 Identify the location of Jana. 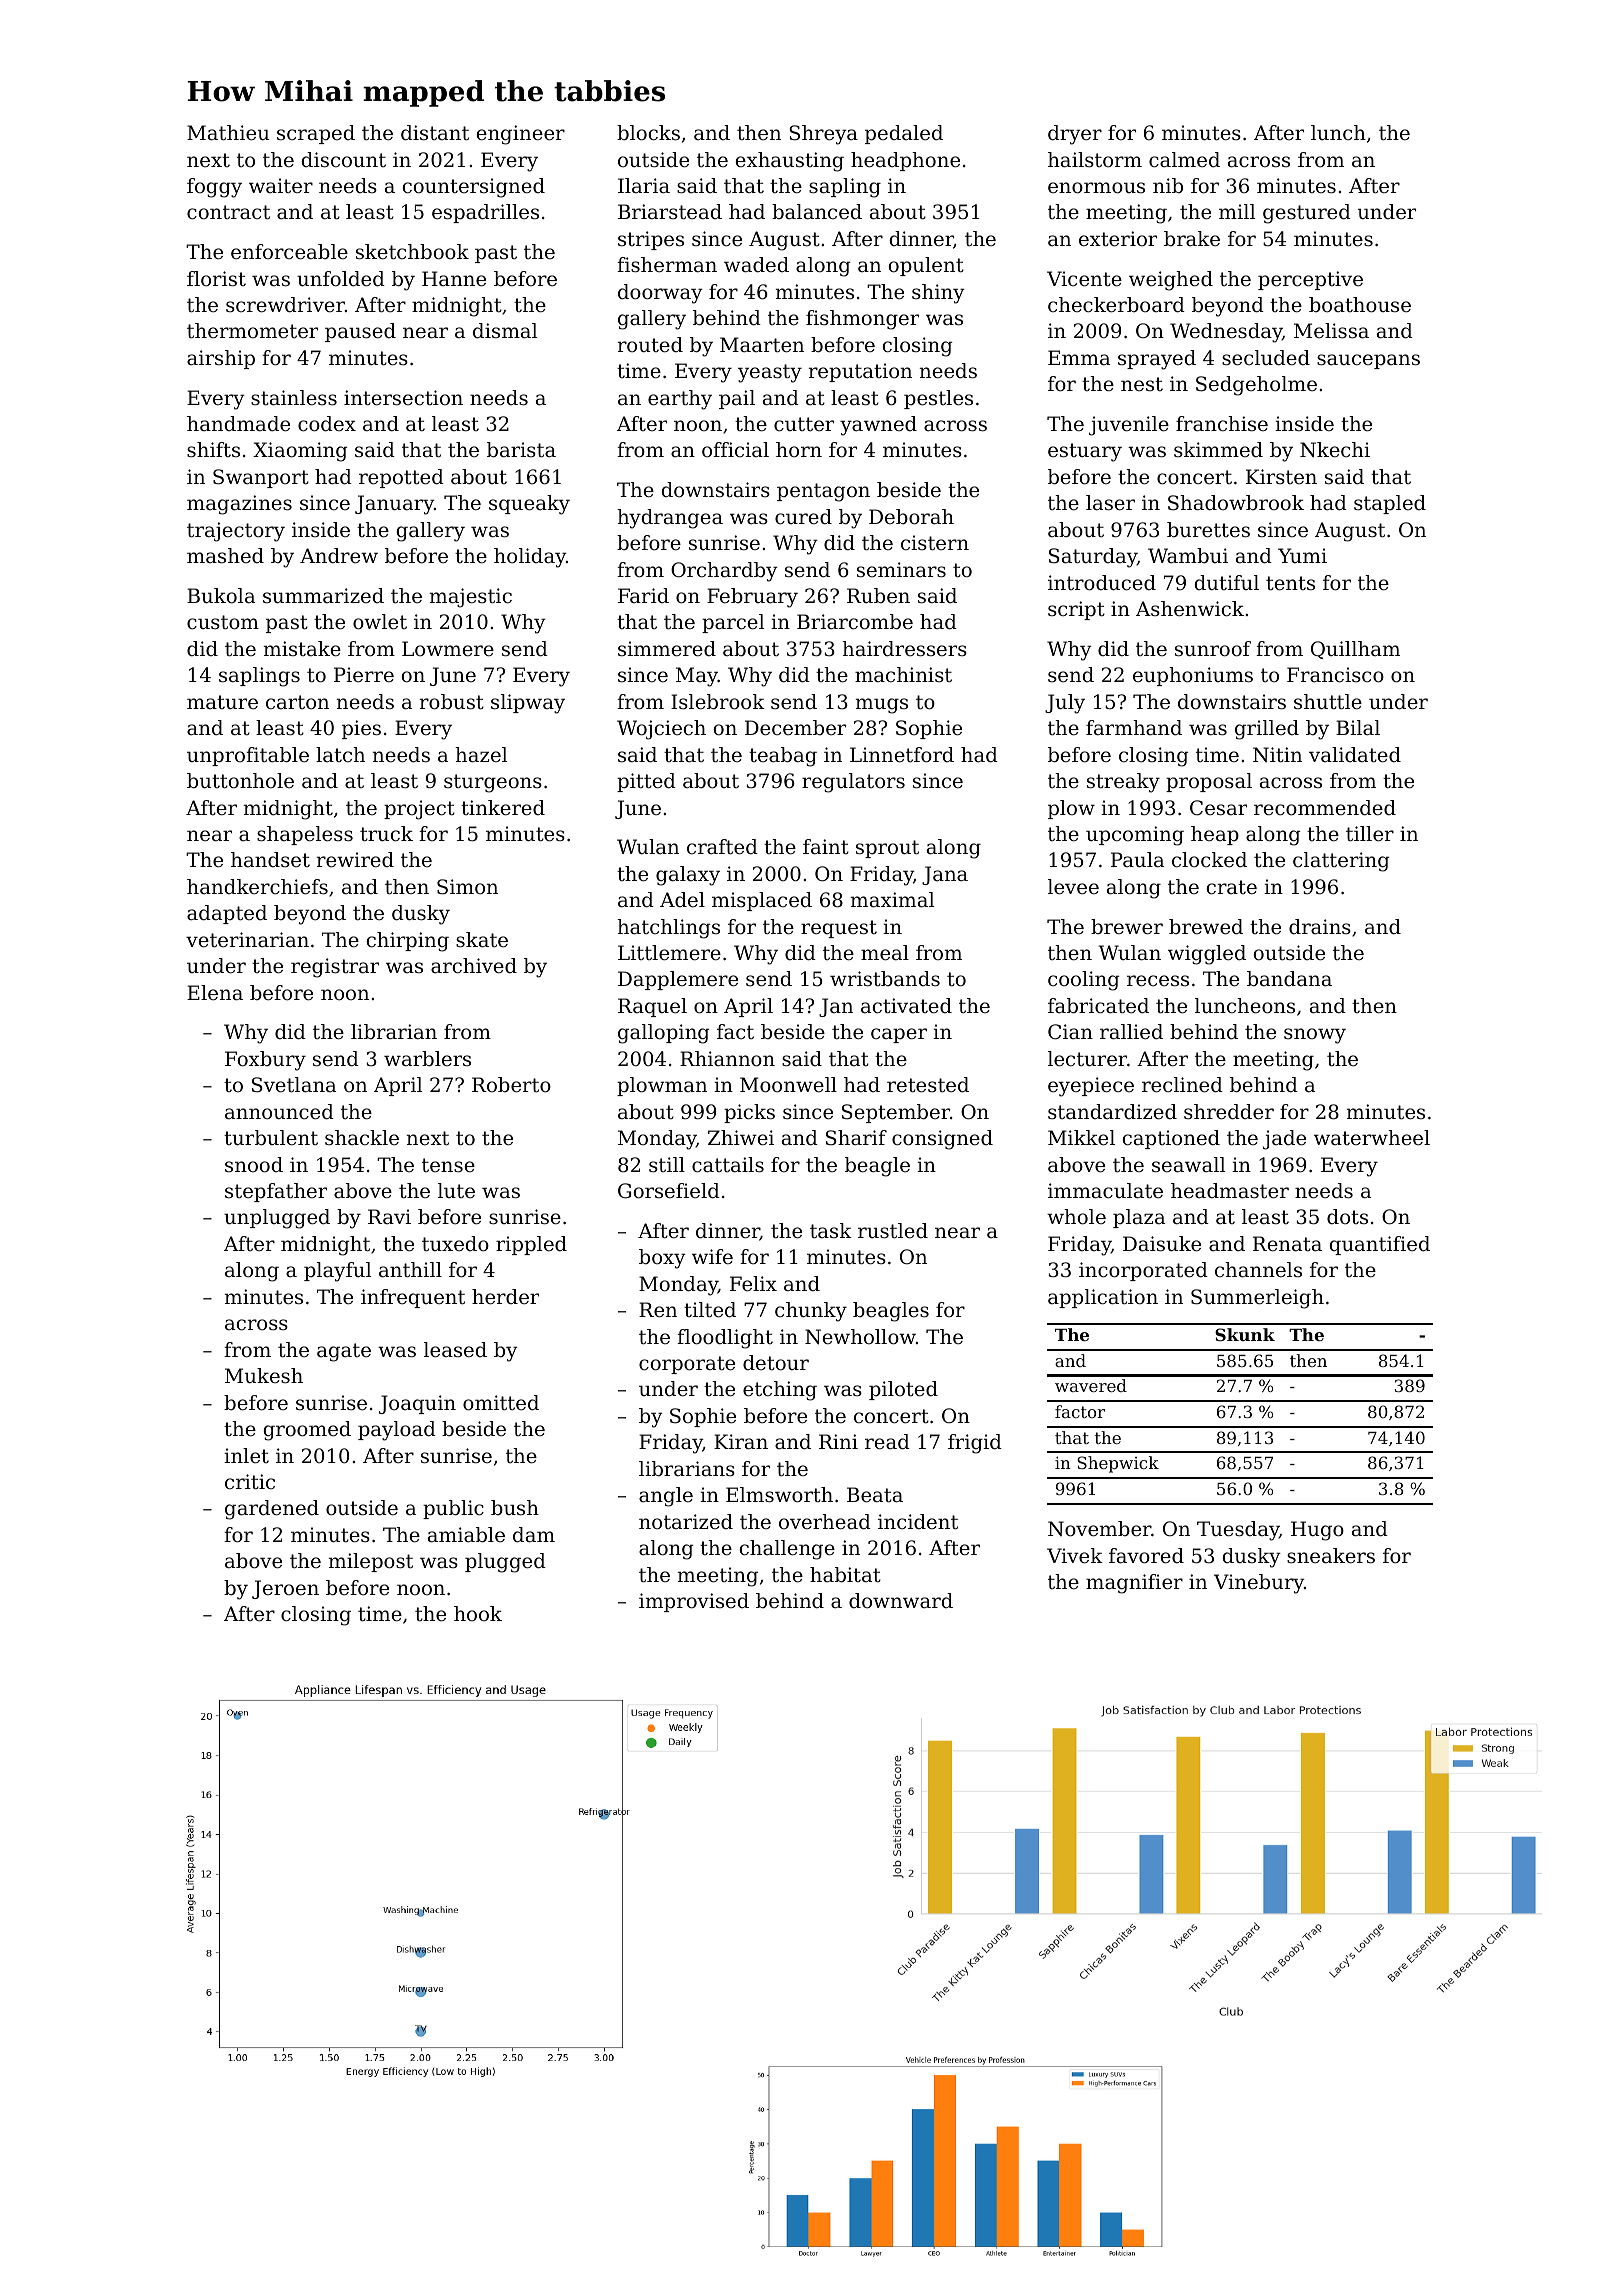
(945, 875).
